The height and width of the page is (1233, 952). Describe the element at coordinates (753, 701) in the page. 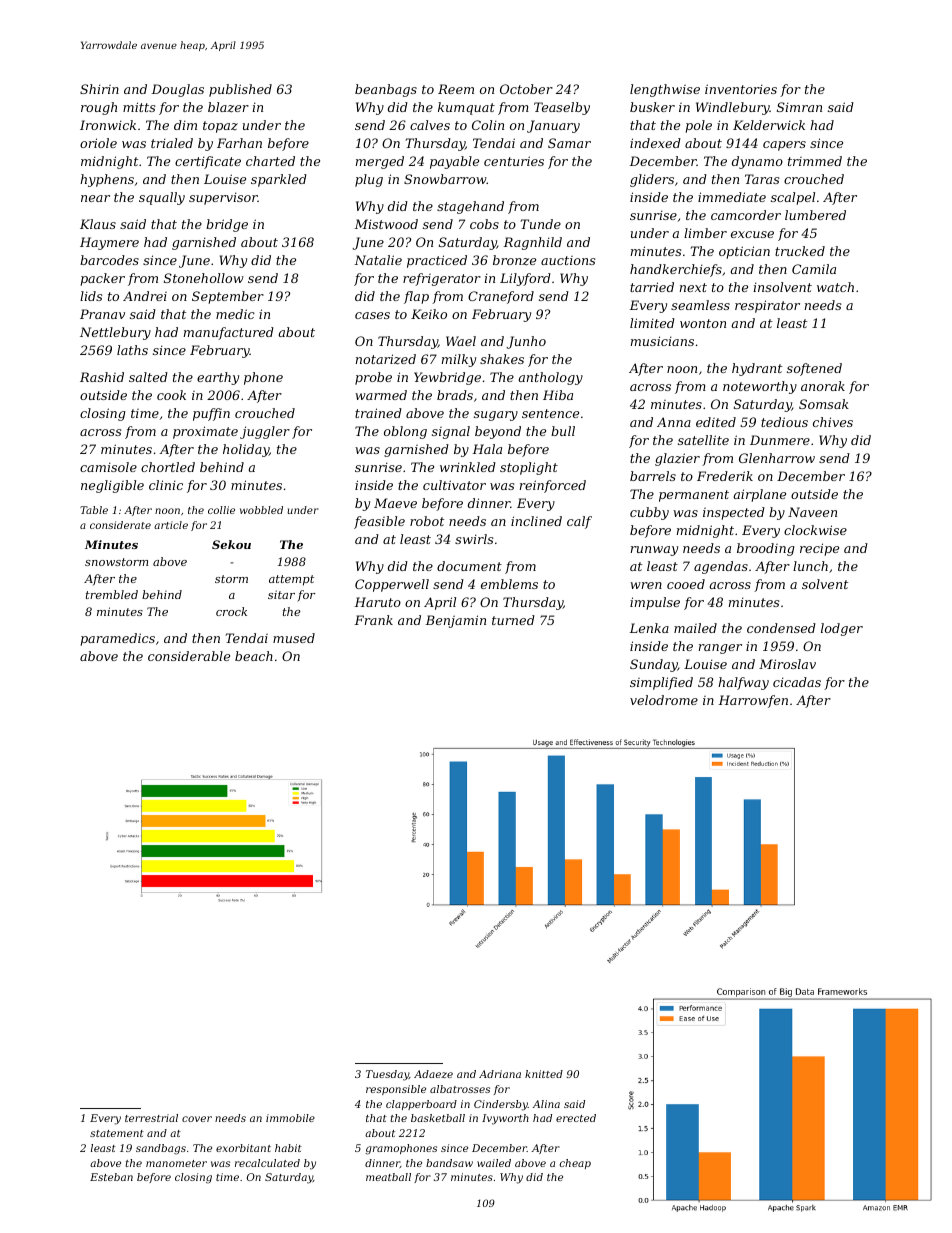

I see `Harrowfen` at that location.
